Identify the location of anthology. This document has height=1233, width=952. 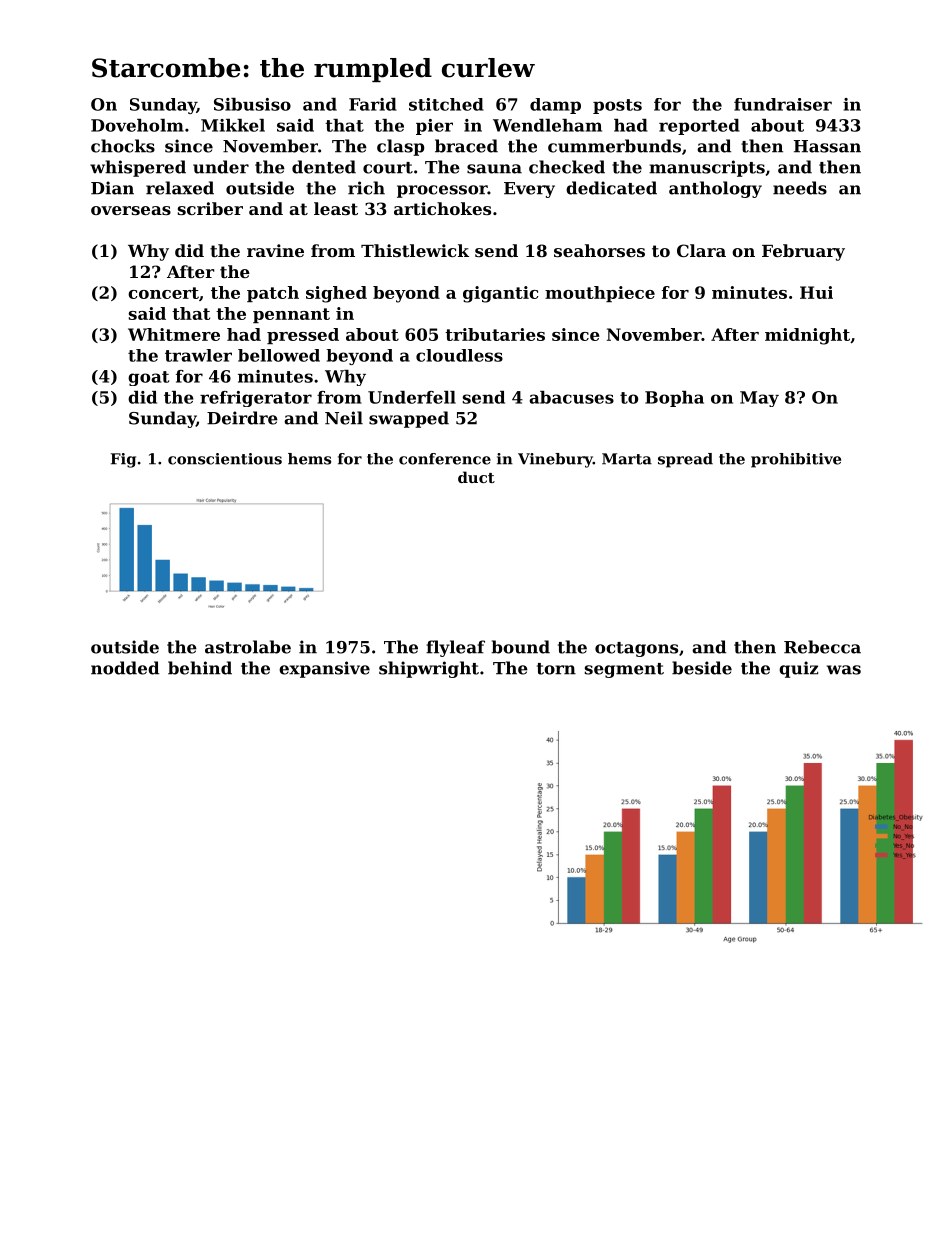
(715, 189).
